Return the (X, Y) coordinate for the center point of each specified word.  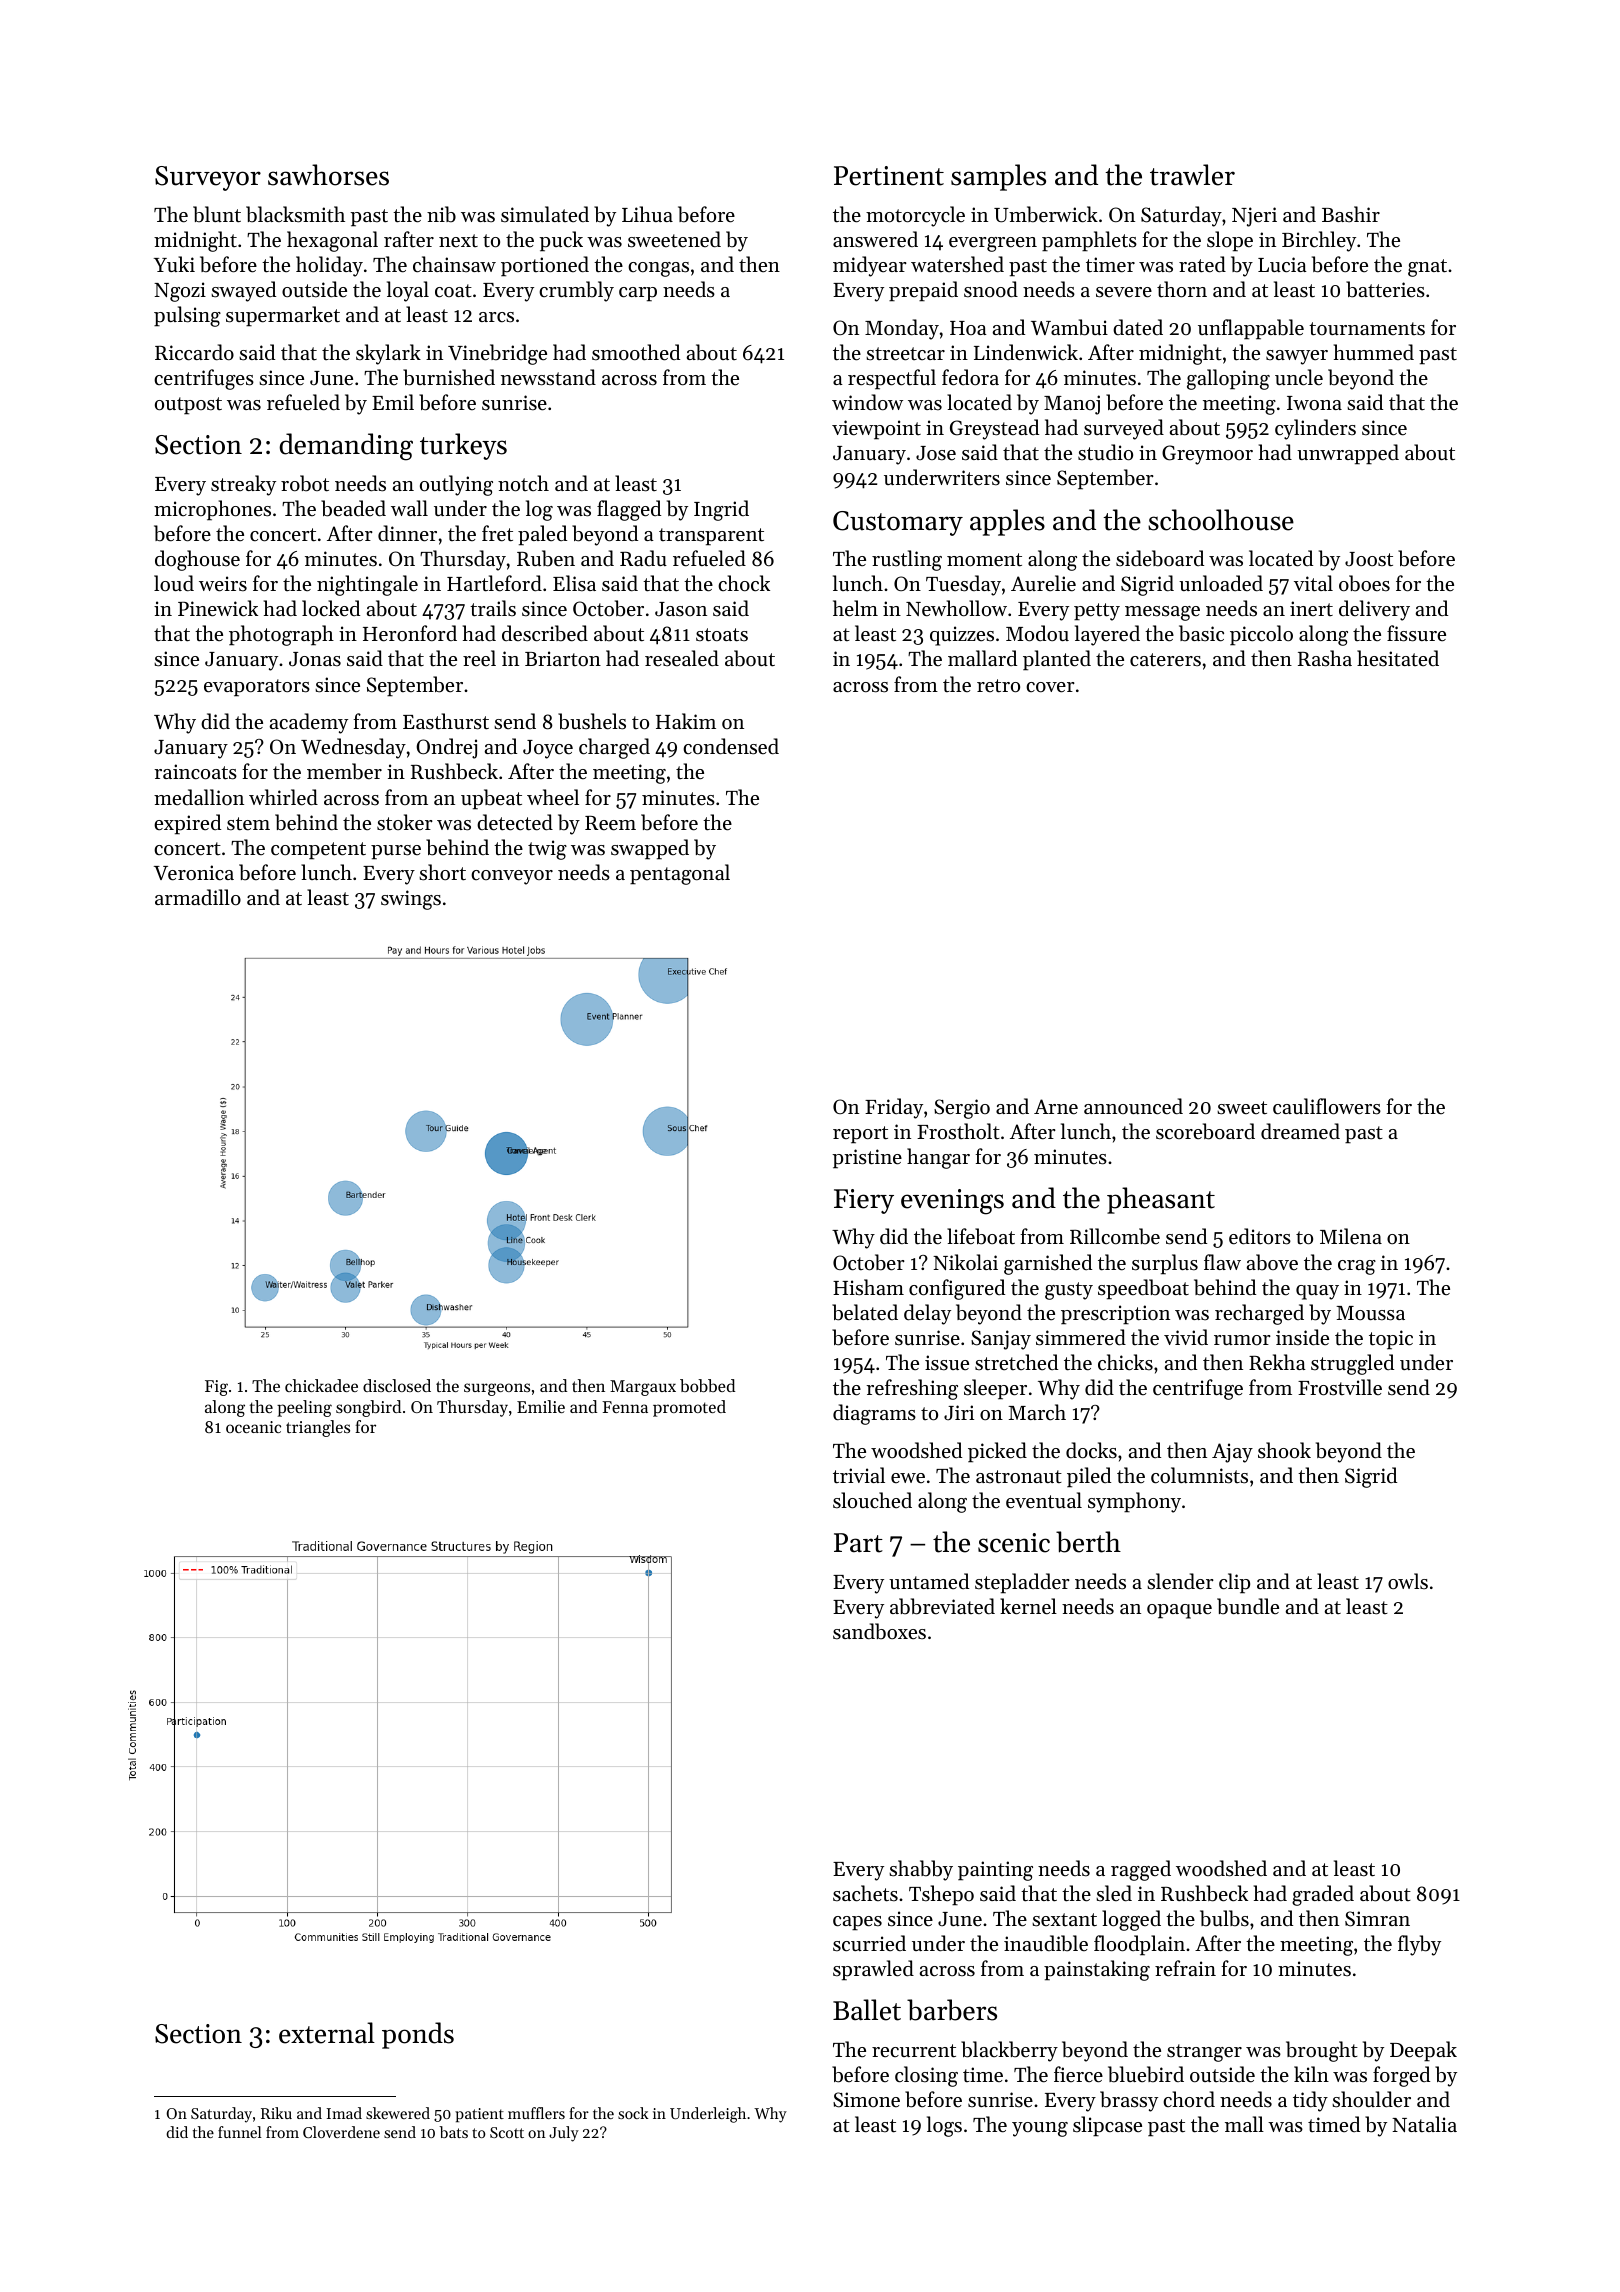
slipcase (1107, 2126)
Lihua (647, 214)
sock (633, 2113)
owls (1408, 1581)
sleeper (995, 1389)
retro (998, 686)
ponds (418, 2035)
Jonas (315, 659)
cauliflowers (1327, 1106)
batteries (1385, 289)
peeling (304, 1408)
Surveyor (208, 178)
